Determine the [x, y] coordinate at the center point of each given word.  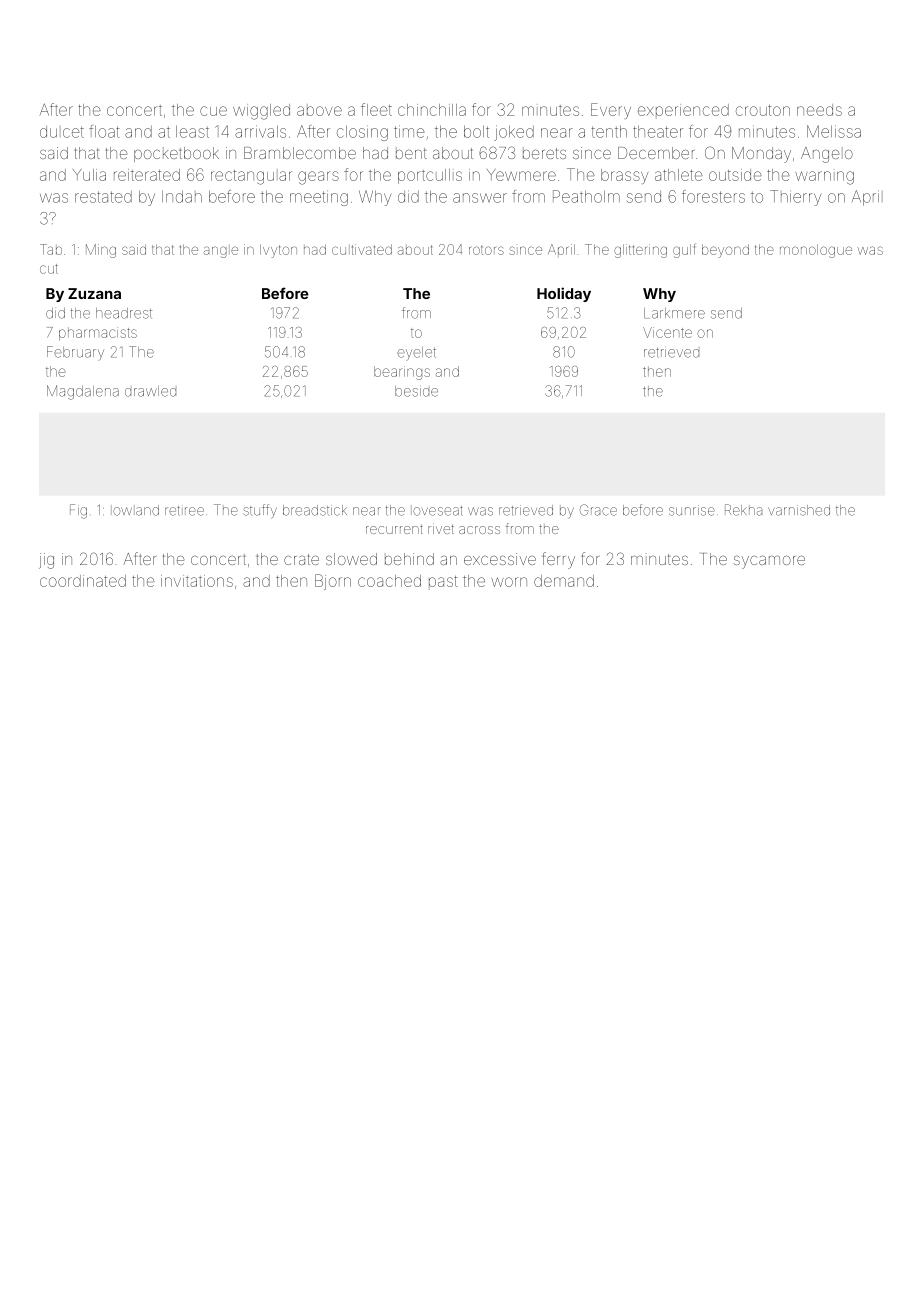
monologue [816, 251]
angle [221, 252]
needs [819, 110]
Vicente [667, 332]
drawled [150, 391]
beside [416, 391]
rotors [486, 250]
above [319, 111]
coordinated [83, 581]
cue [213, 111]
